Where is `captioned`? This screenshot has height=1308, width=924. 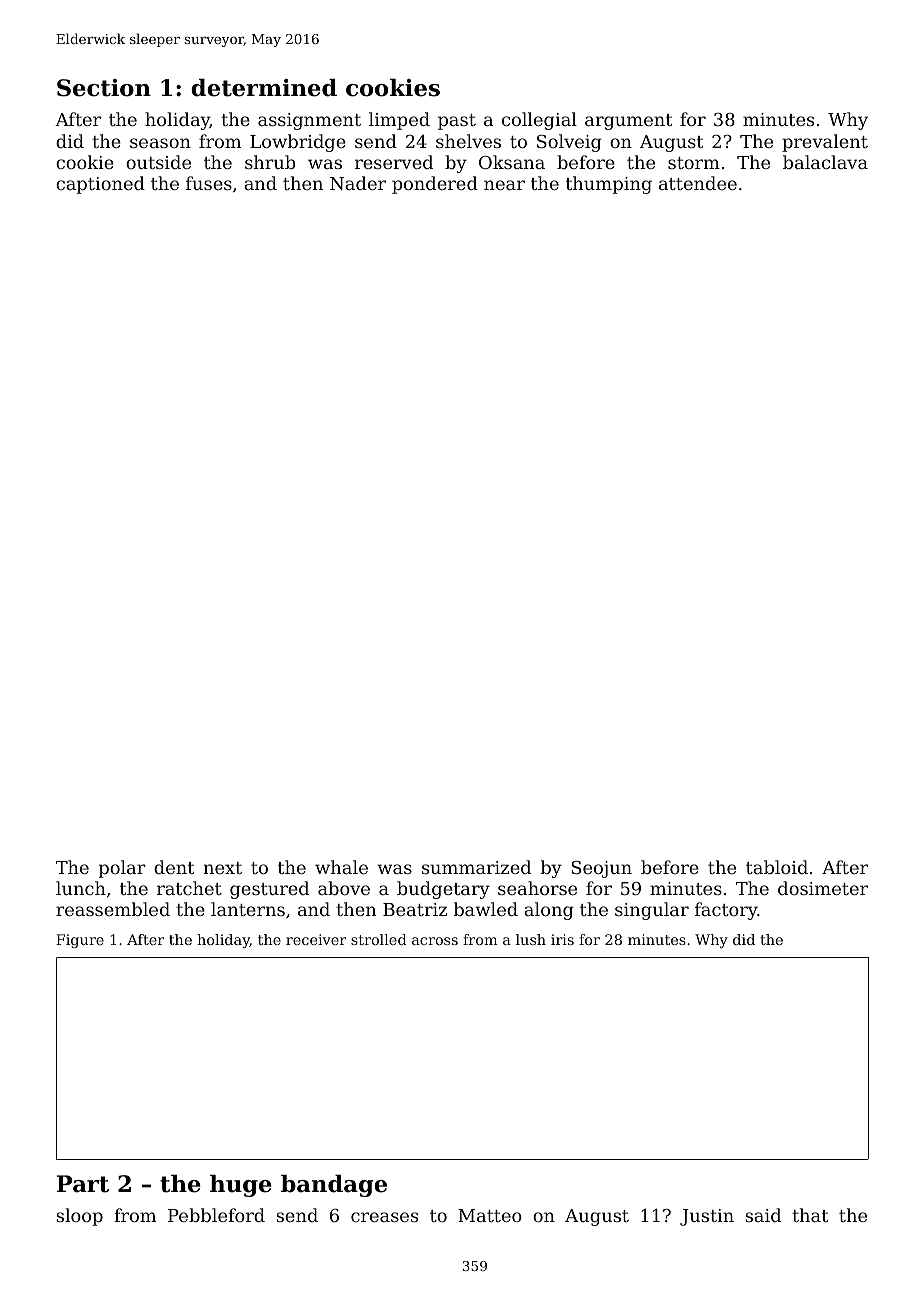
captioned is located at coordinates (100, 185).
